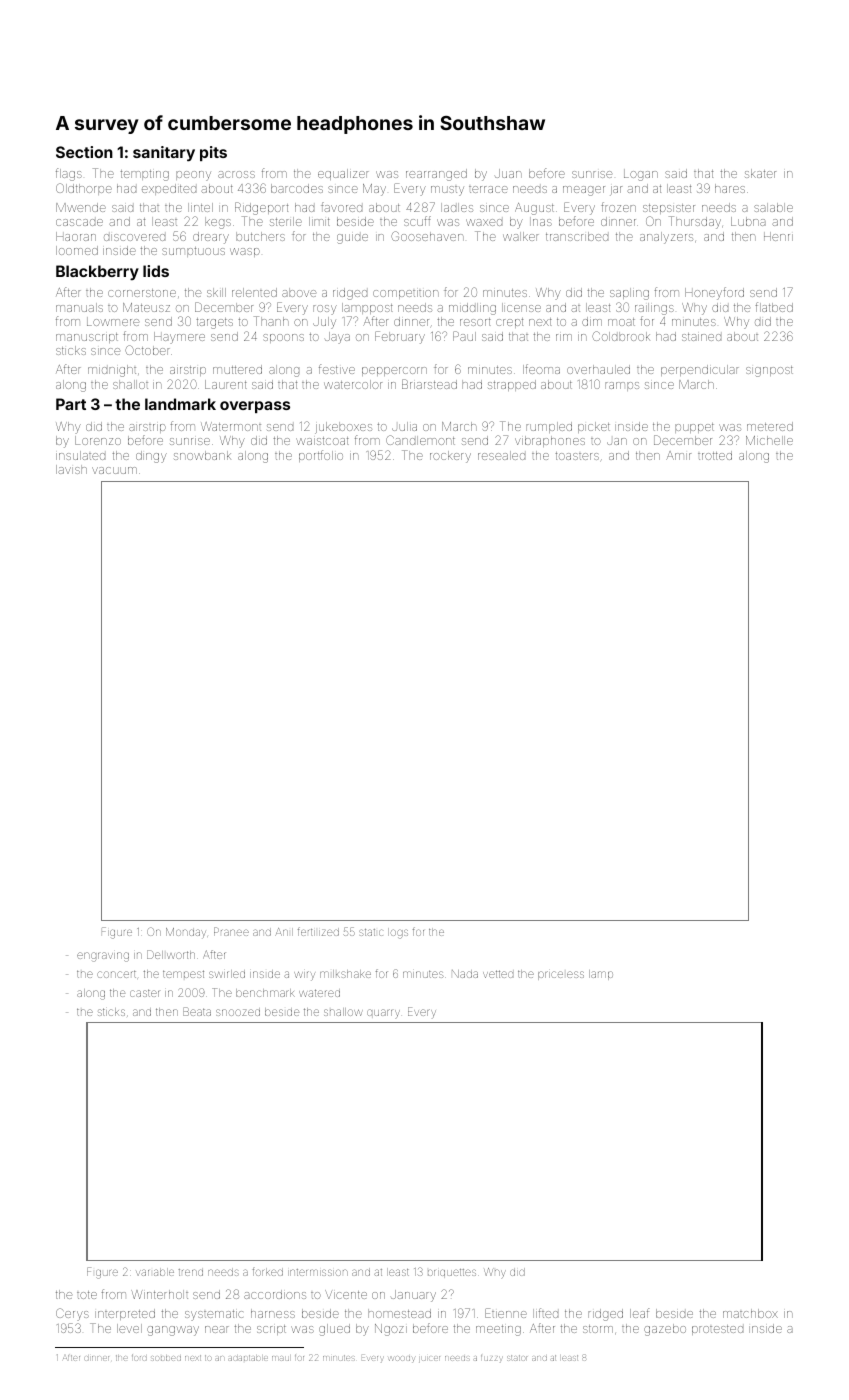 This screenshot has width=849, height=1400. Describe the element at coordinates (202, 455) in the screenshot. I see `snowbank` at that location.
